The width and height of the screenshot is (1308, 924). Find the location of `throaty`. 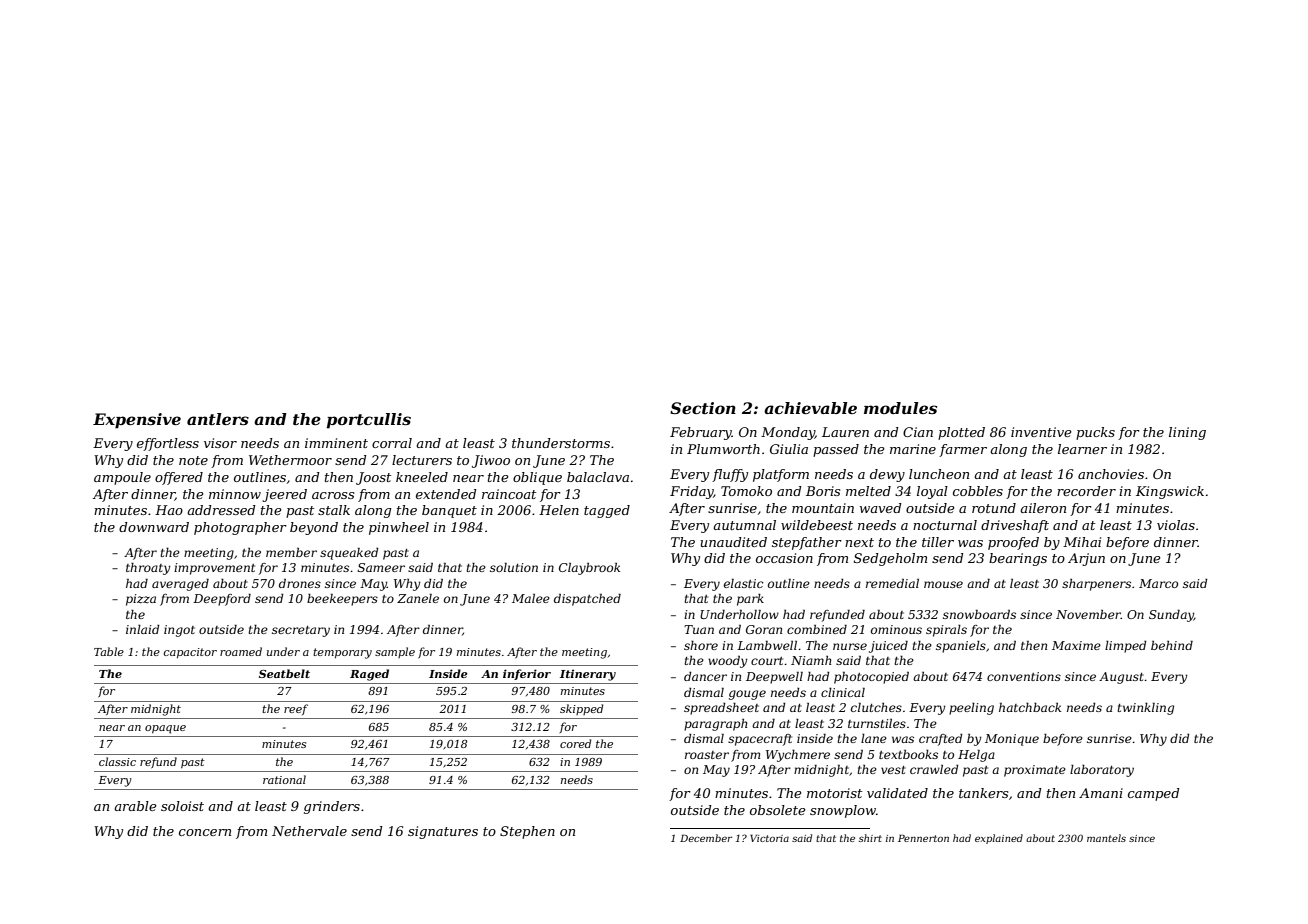

throaty is located at coordinates (148, 569).
